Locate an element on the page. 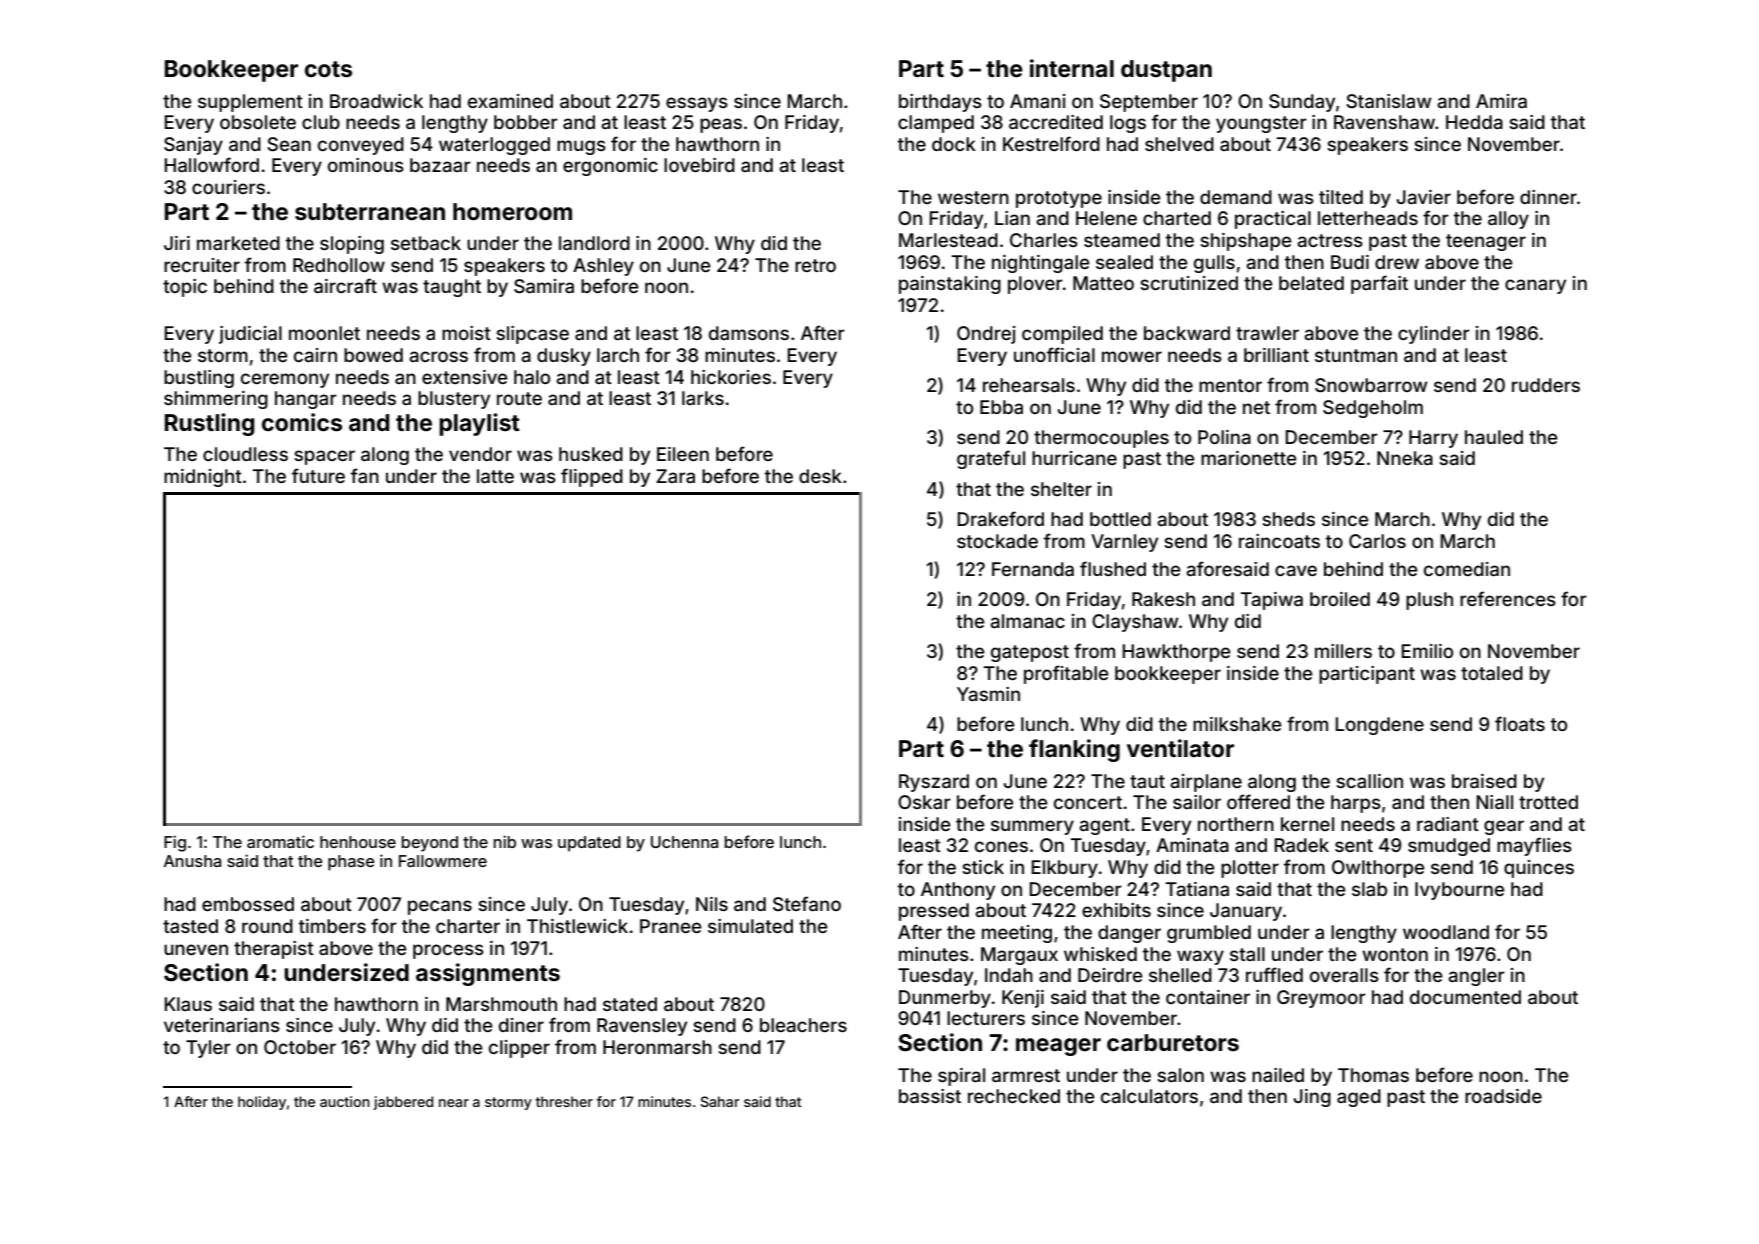  lovebird is located at coordinates (699, 165).
